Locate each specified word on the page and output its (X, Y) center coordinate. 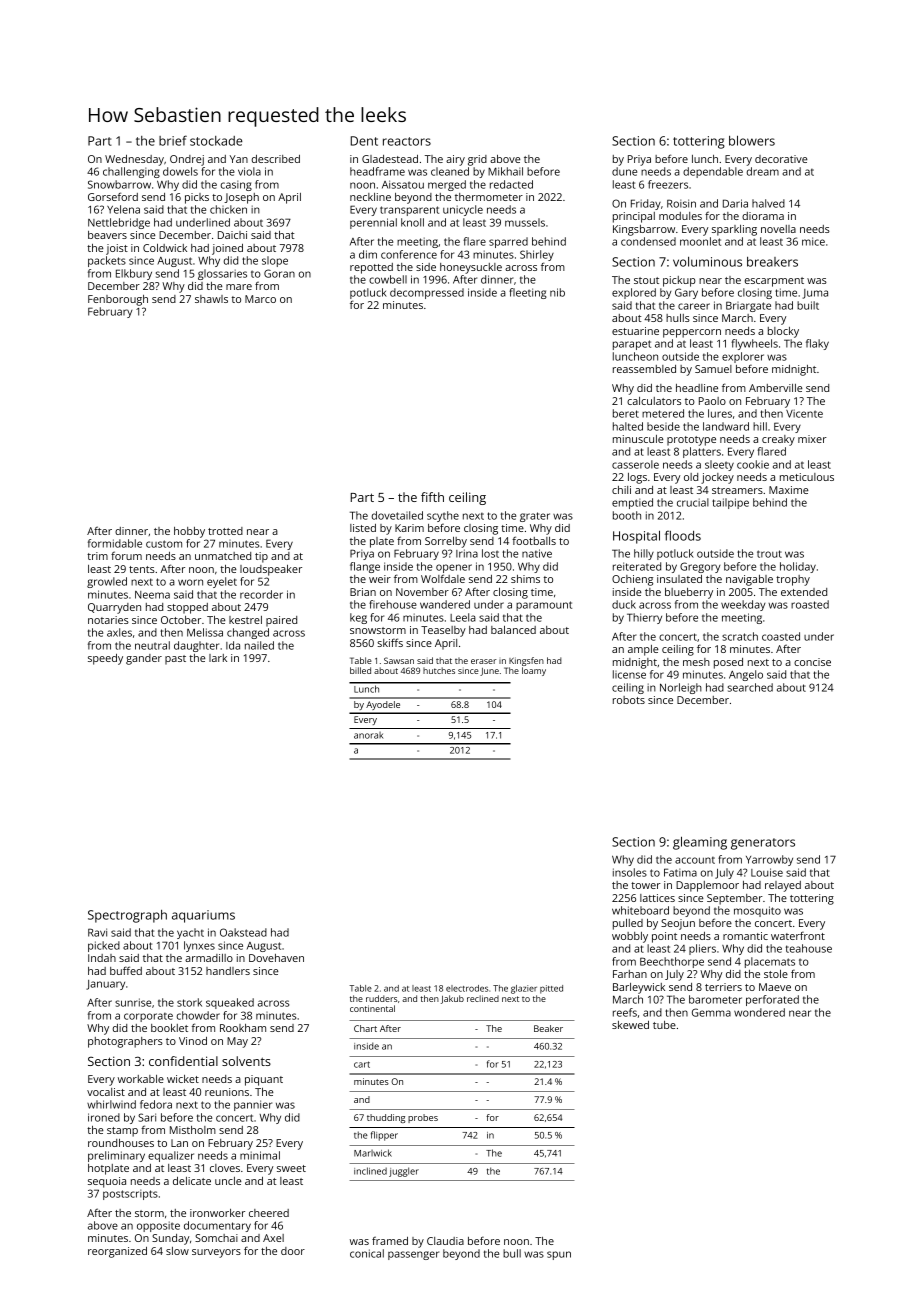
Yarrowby (769, 860)
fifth (432, 497)
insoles (630, 872)
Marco (260, 299)
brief (173, 140)
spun (559, 1255)
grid (477, 160)
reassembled (644, 369)
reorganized (117, 1252)
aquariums (203, 916)
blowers (752, 140)
